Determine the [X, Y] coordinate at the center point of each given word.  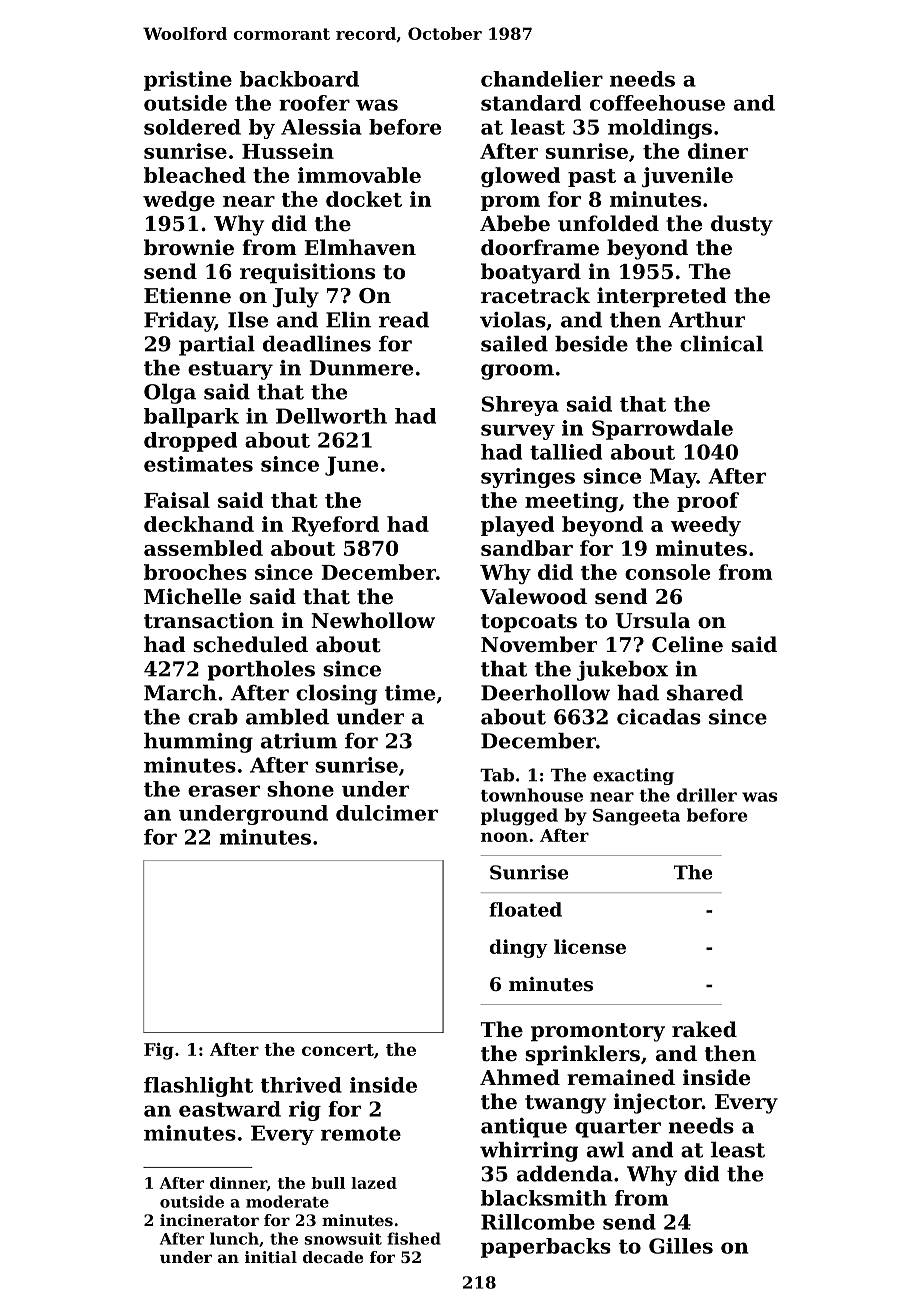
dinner [238, 1184]
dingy [519, 948]
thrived [301, 1085]
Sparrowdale [662, 430]
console [667, 572]
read [404, 320]
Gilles [681, 1246]
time [410, 693]
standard [531, 103]
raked [704, 1029]
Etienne [187, 295]
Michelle [192, 596]
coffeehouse [657, 103]
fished [414, 1238]
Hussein [288, 151]
